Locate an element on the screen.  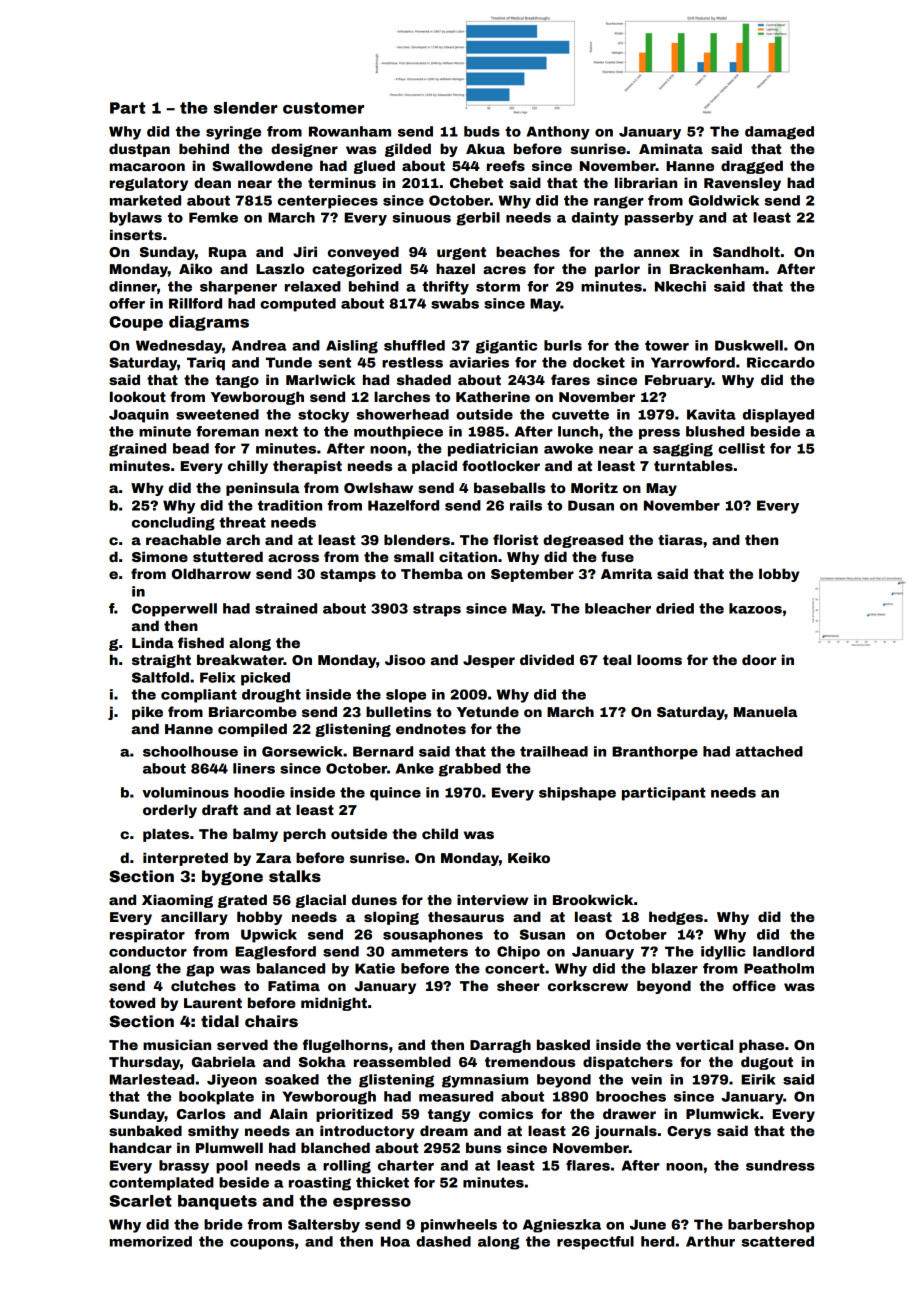
Marlestead is located at coordinates (152, 1079).
